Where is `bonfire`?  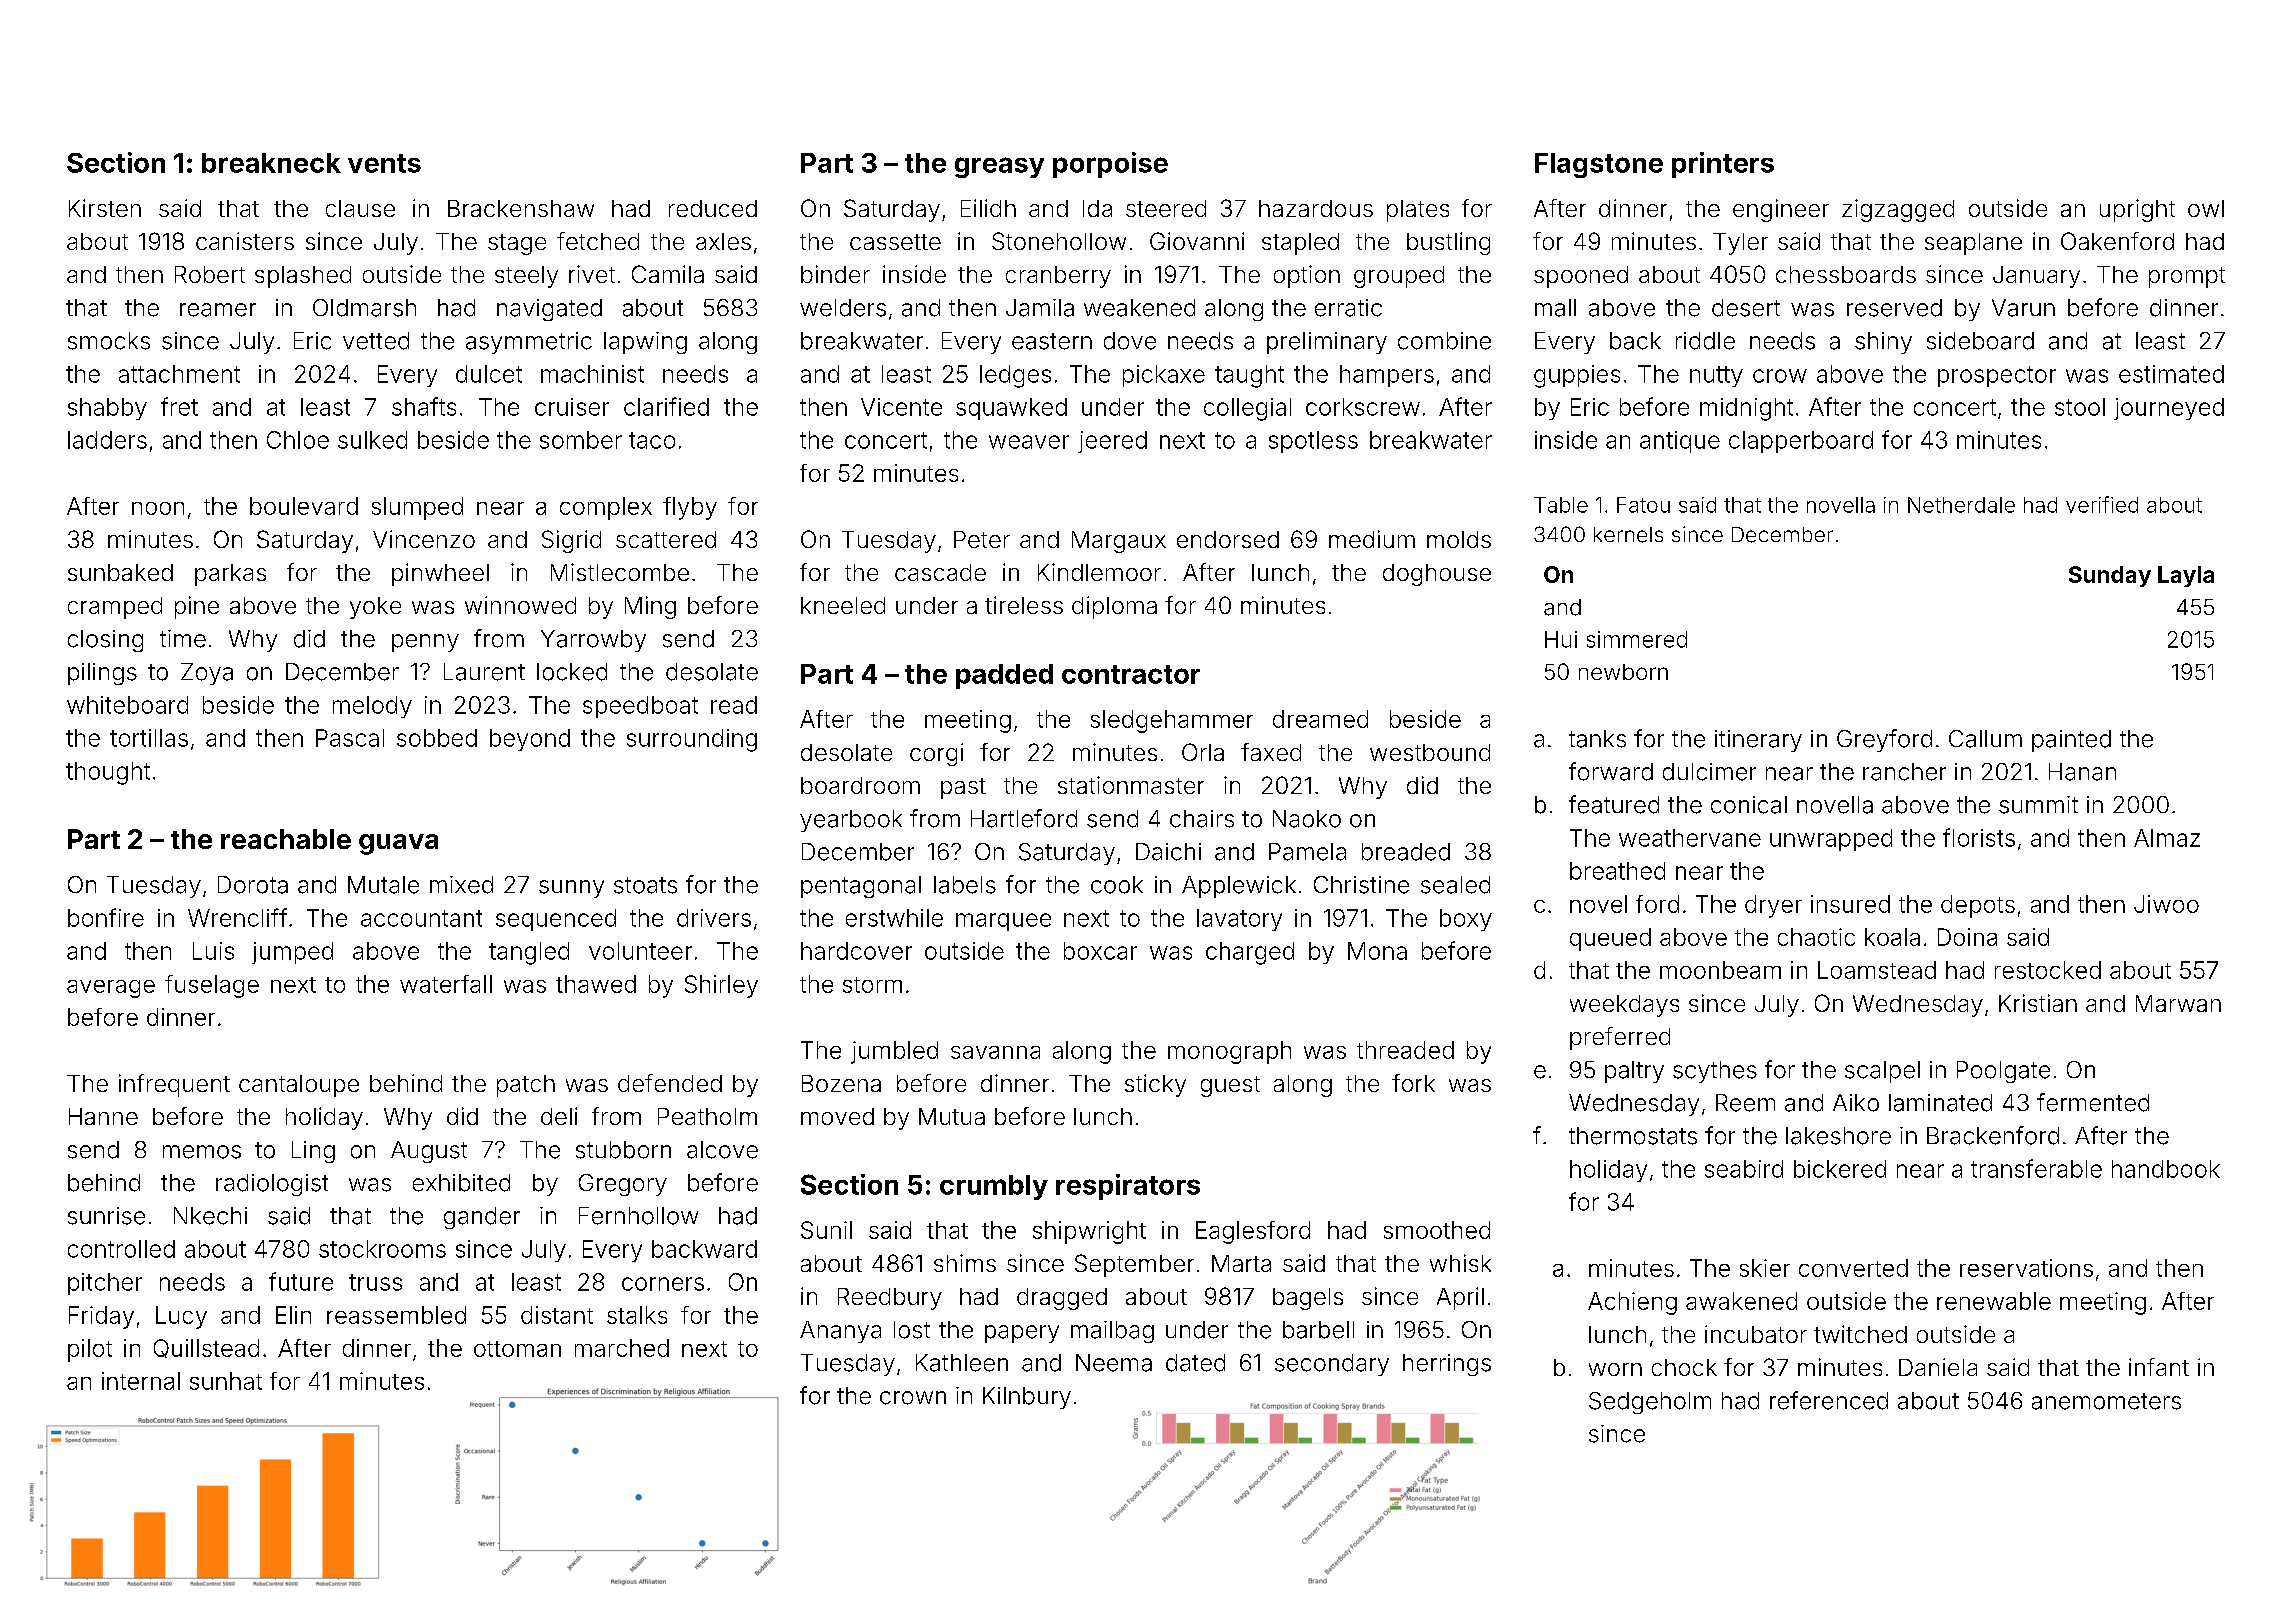 bonfire is located at coordinates (106, 917).
